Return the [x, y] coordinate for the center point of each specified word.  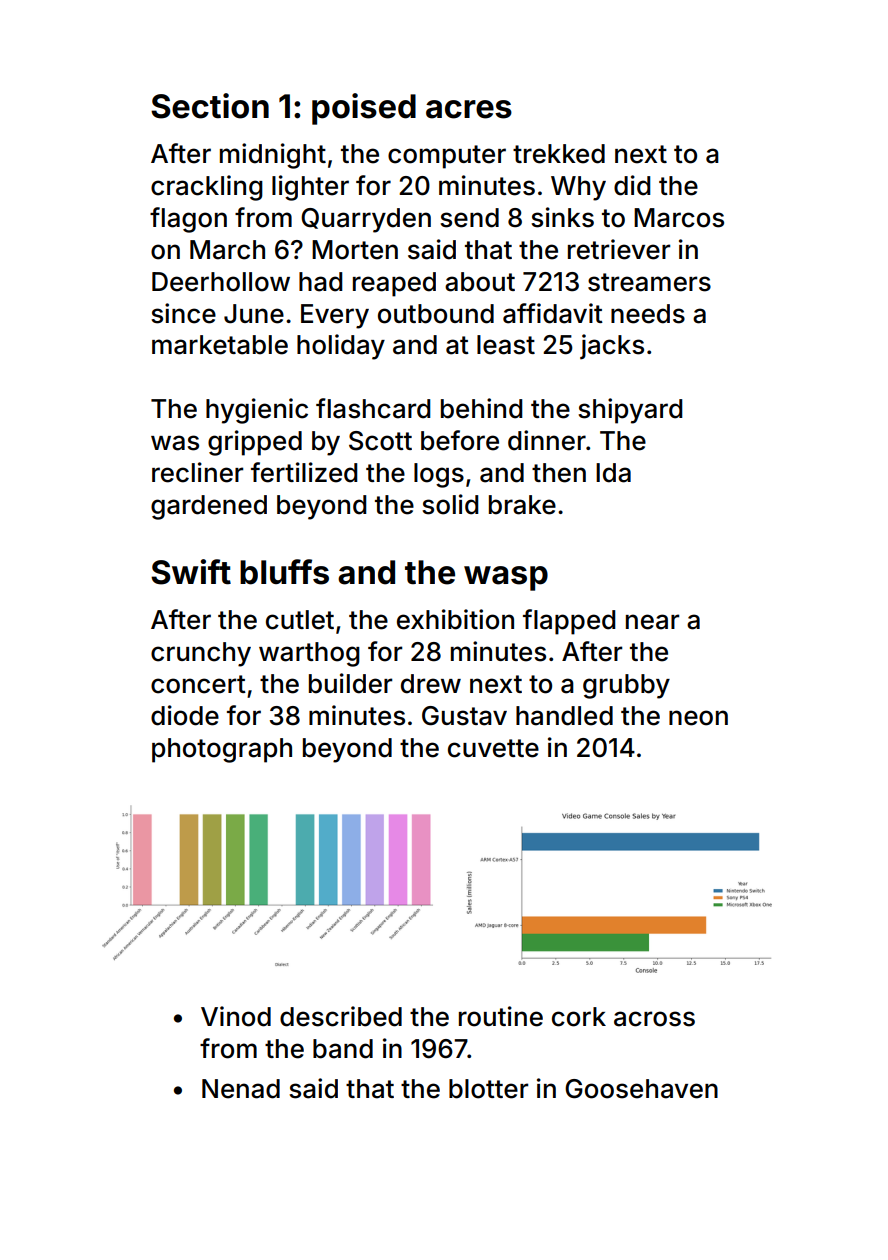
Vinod [236, 1016]
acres [469, 109]
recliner [197, 472]
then [559, 473]
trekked [559, 154]
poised [364, 109]
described [341, 1016]
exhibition [455, 619]
